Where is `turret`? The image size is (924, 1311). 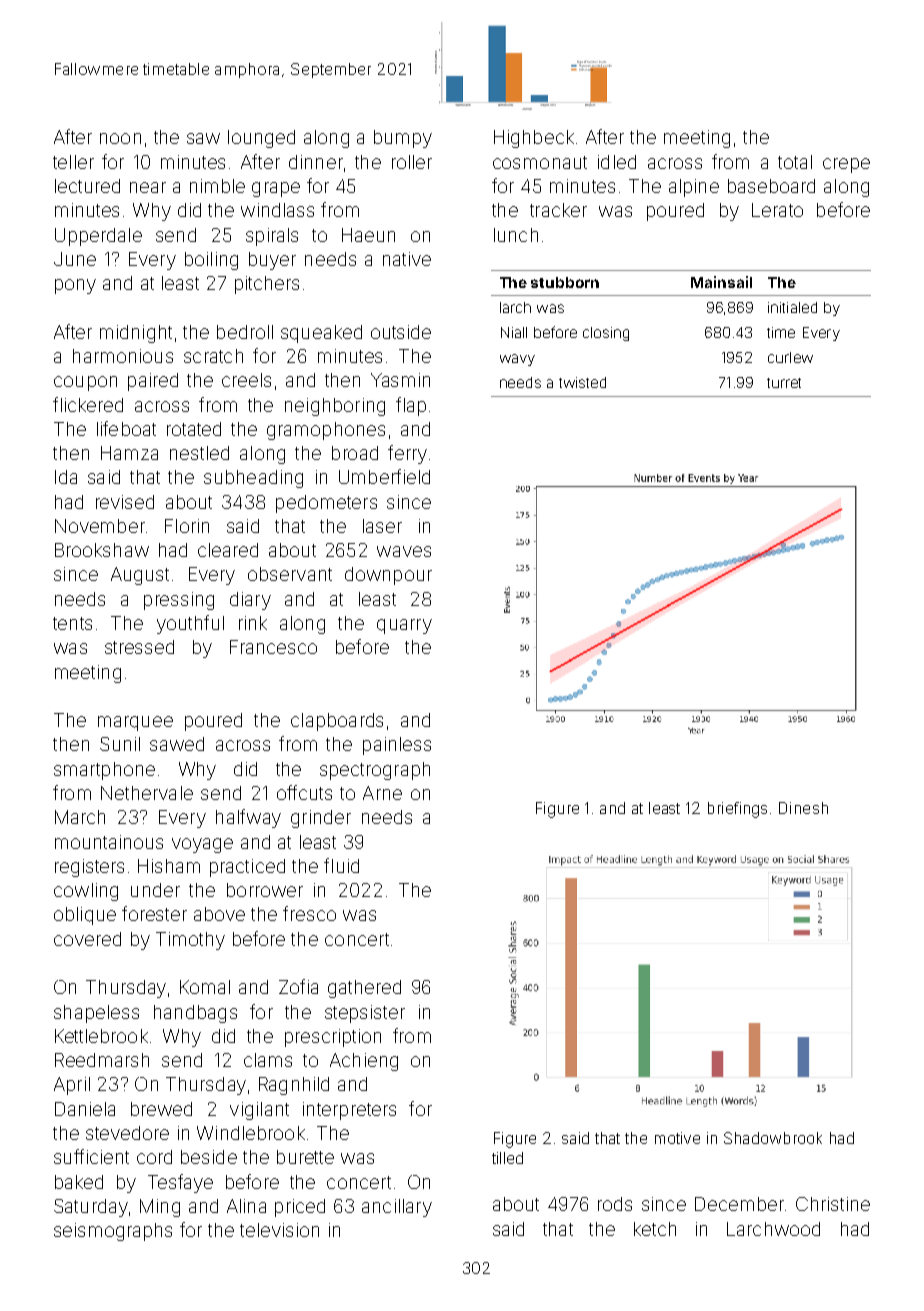
turret is located at coordinates (784, 383).
